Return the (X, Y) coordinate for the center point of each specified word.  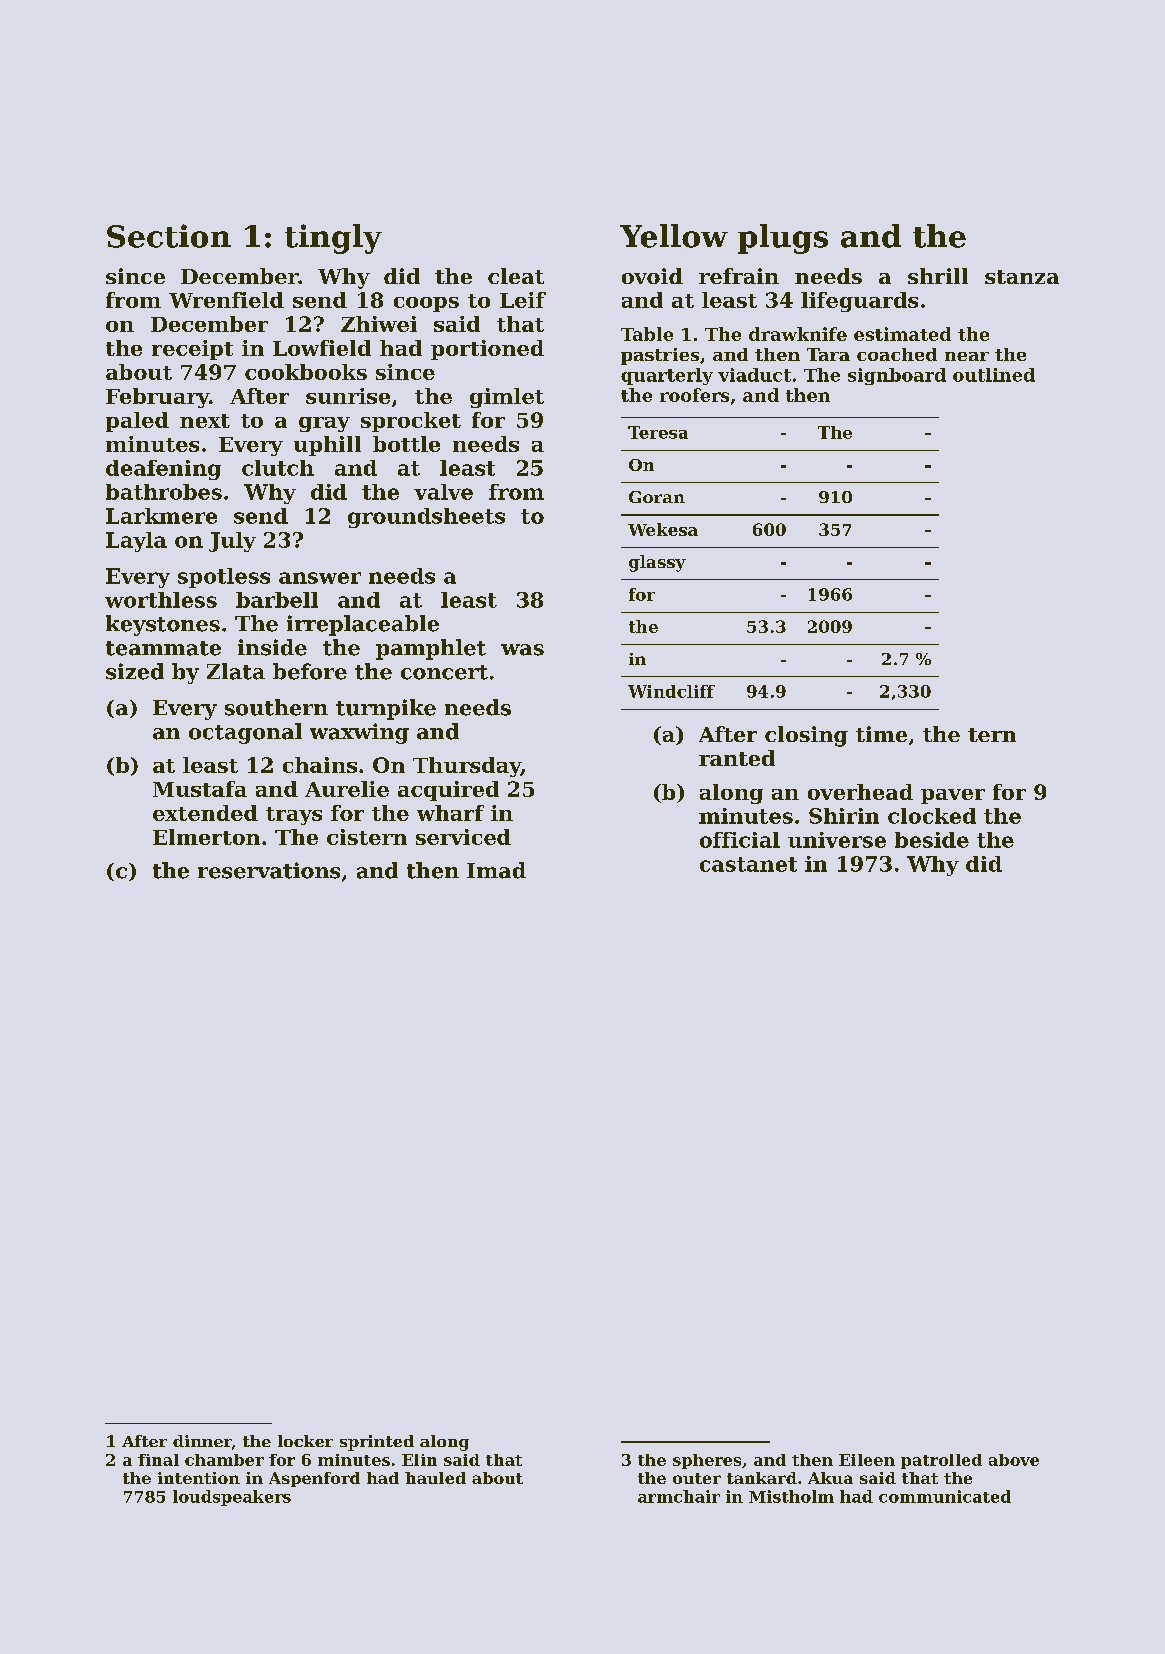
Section (169, 236)
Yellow (674, 236)
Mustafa (200, 789)
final (158, 1460)
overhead (860, 792)
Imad (496, 870)
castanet (748, 864)
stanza (1022, 277)
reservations (269, 870)
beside (932, 840)
